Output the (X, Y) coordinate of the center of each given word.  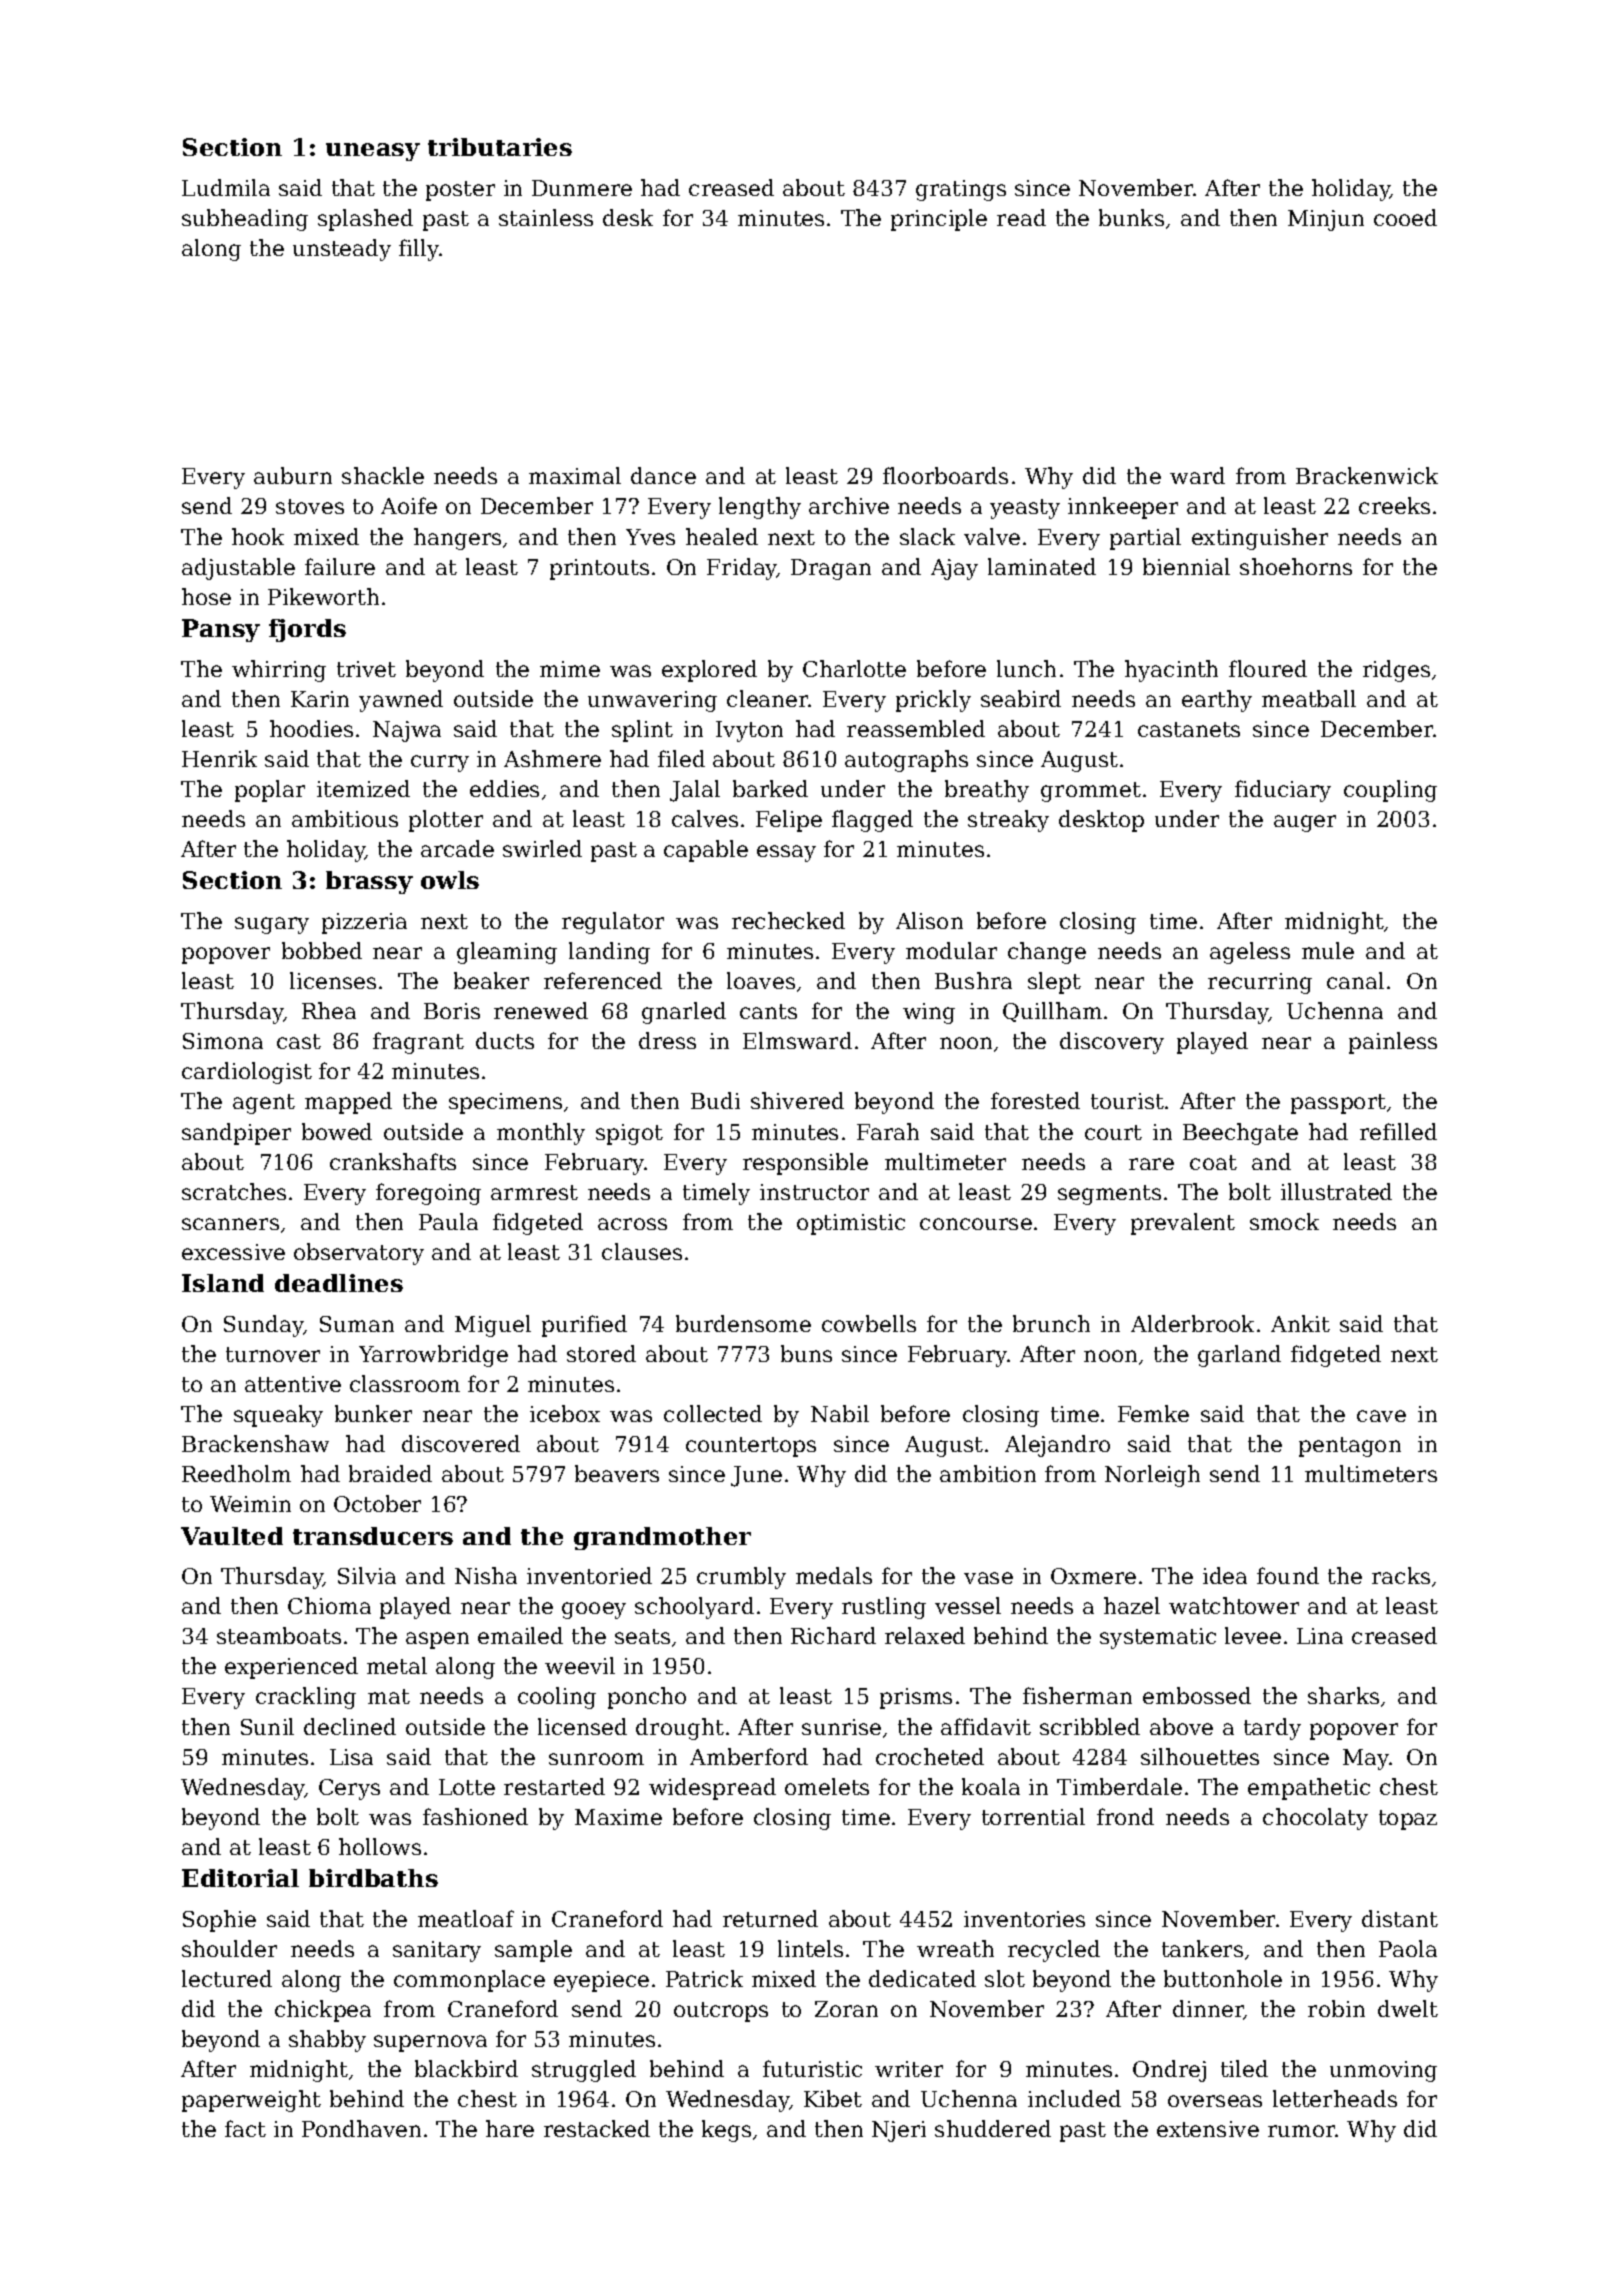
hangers (457, 539)
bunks (1131, 217)
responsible (805, 1164)
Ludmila (226, 187)
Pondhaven (361, 2128)
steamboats (279, 1635)
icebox (565, 1413)
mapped (348, 1103)
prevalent (1183, 1224)
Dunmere (582, 188)
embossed (1197, 1695)
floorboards (945, 475)
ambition (988, 1473)
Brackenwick (1367, 475)
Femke (1153, 1413)
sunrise (841, 1727)
